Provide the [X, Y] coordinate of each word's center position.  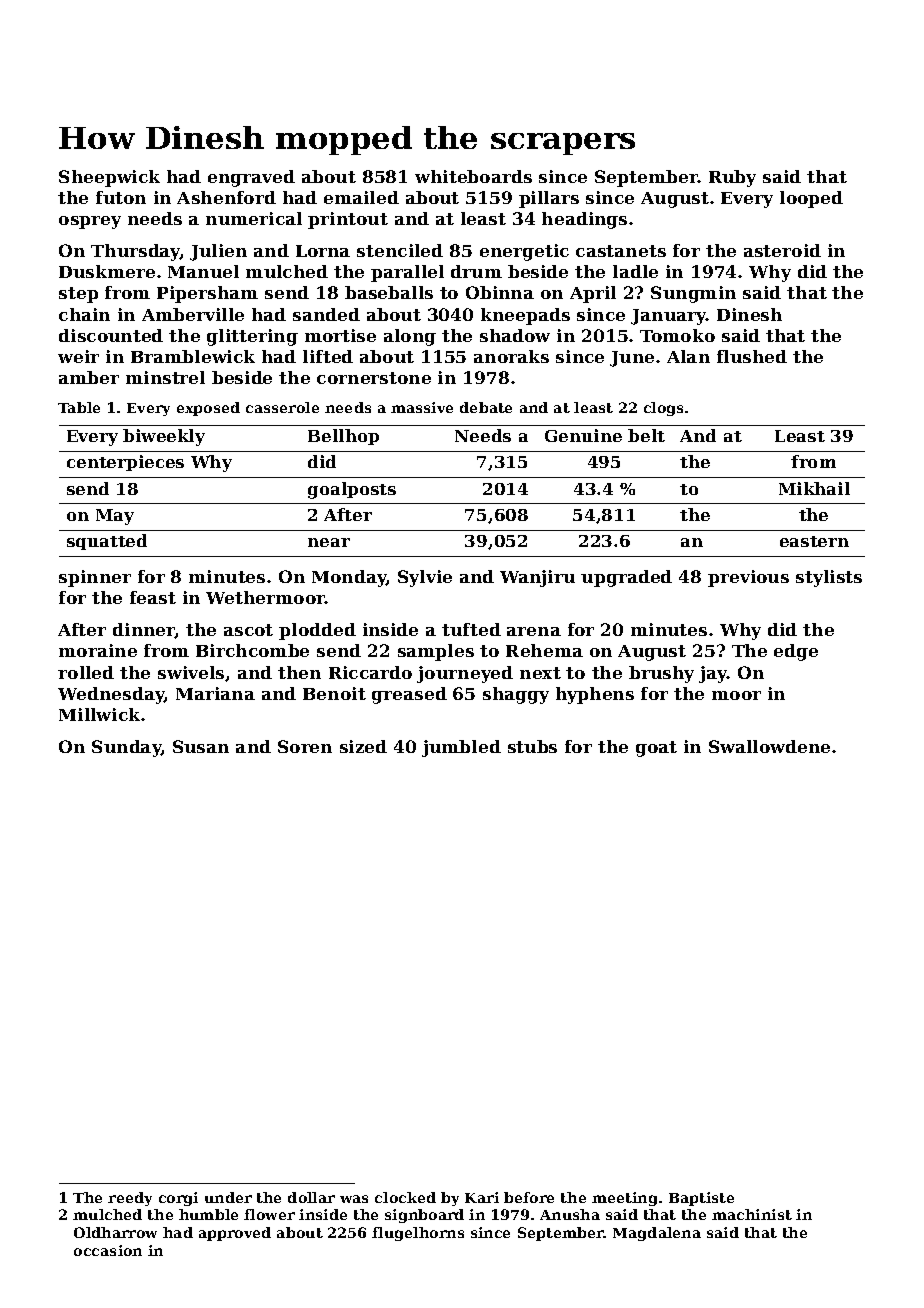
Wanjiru [537, 578]
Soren [305, 746]
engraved [251, 178]
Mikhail [814, 488]
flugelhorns [418, 1234]
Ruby [732, 178]
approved [235, 1234]
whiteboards [473, 176]
